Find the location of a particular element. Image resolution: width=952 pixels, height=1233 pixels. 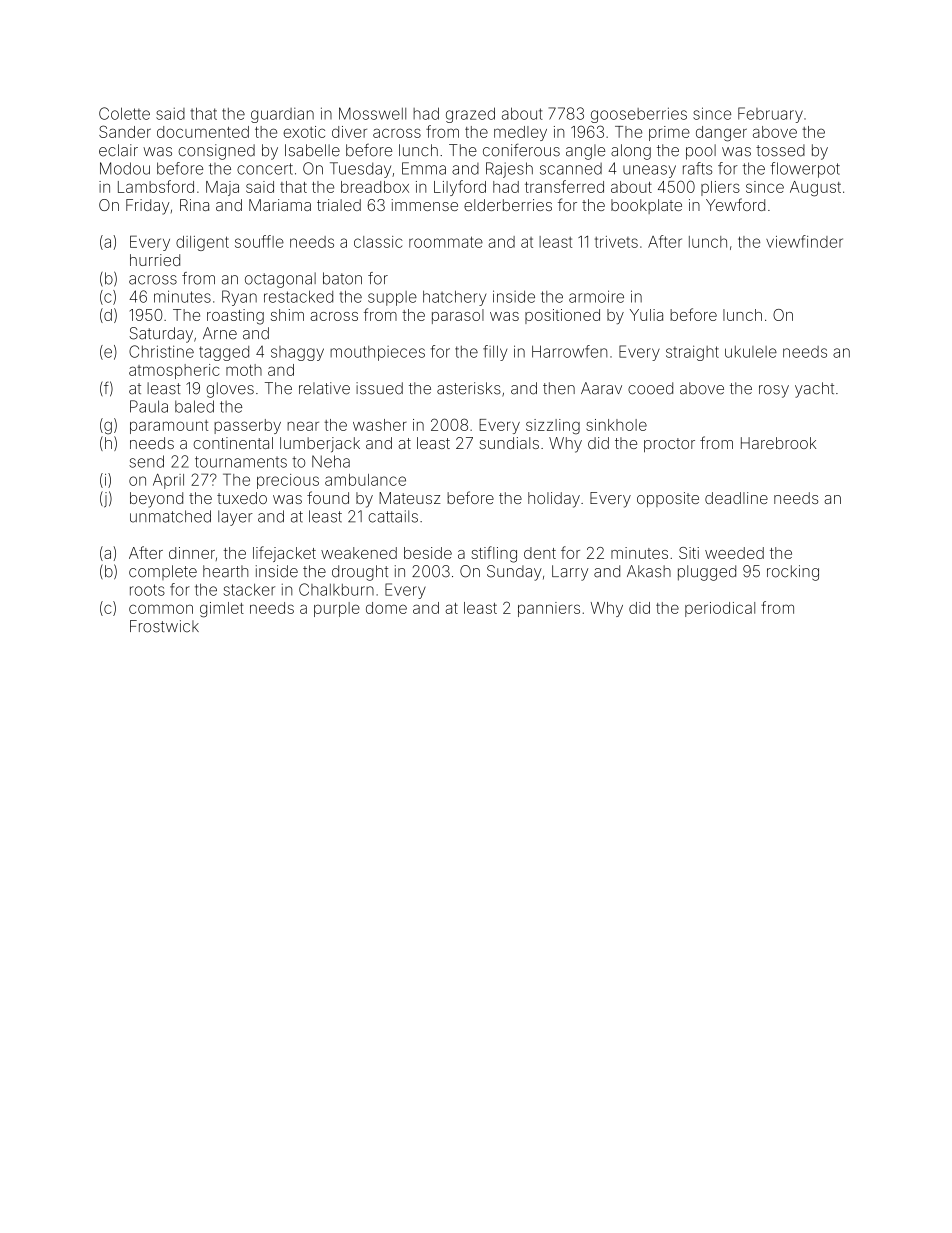

February is located at coordinates (770, 115).
